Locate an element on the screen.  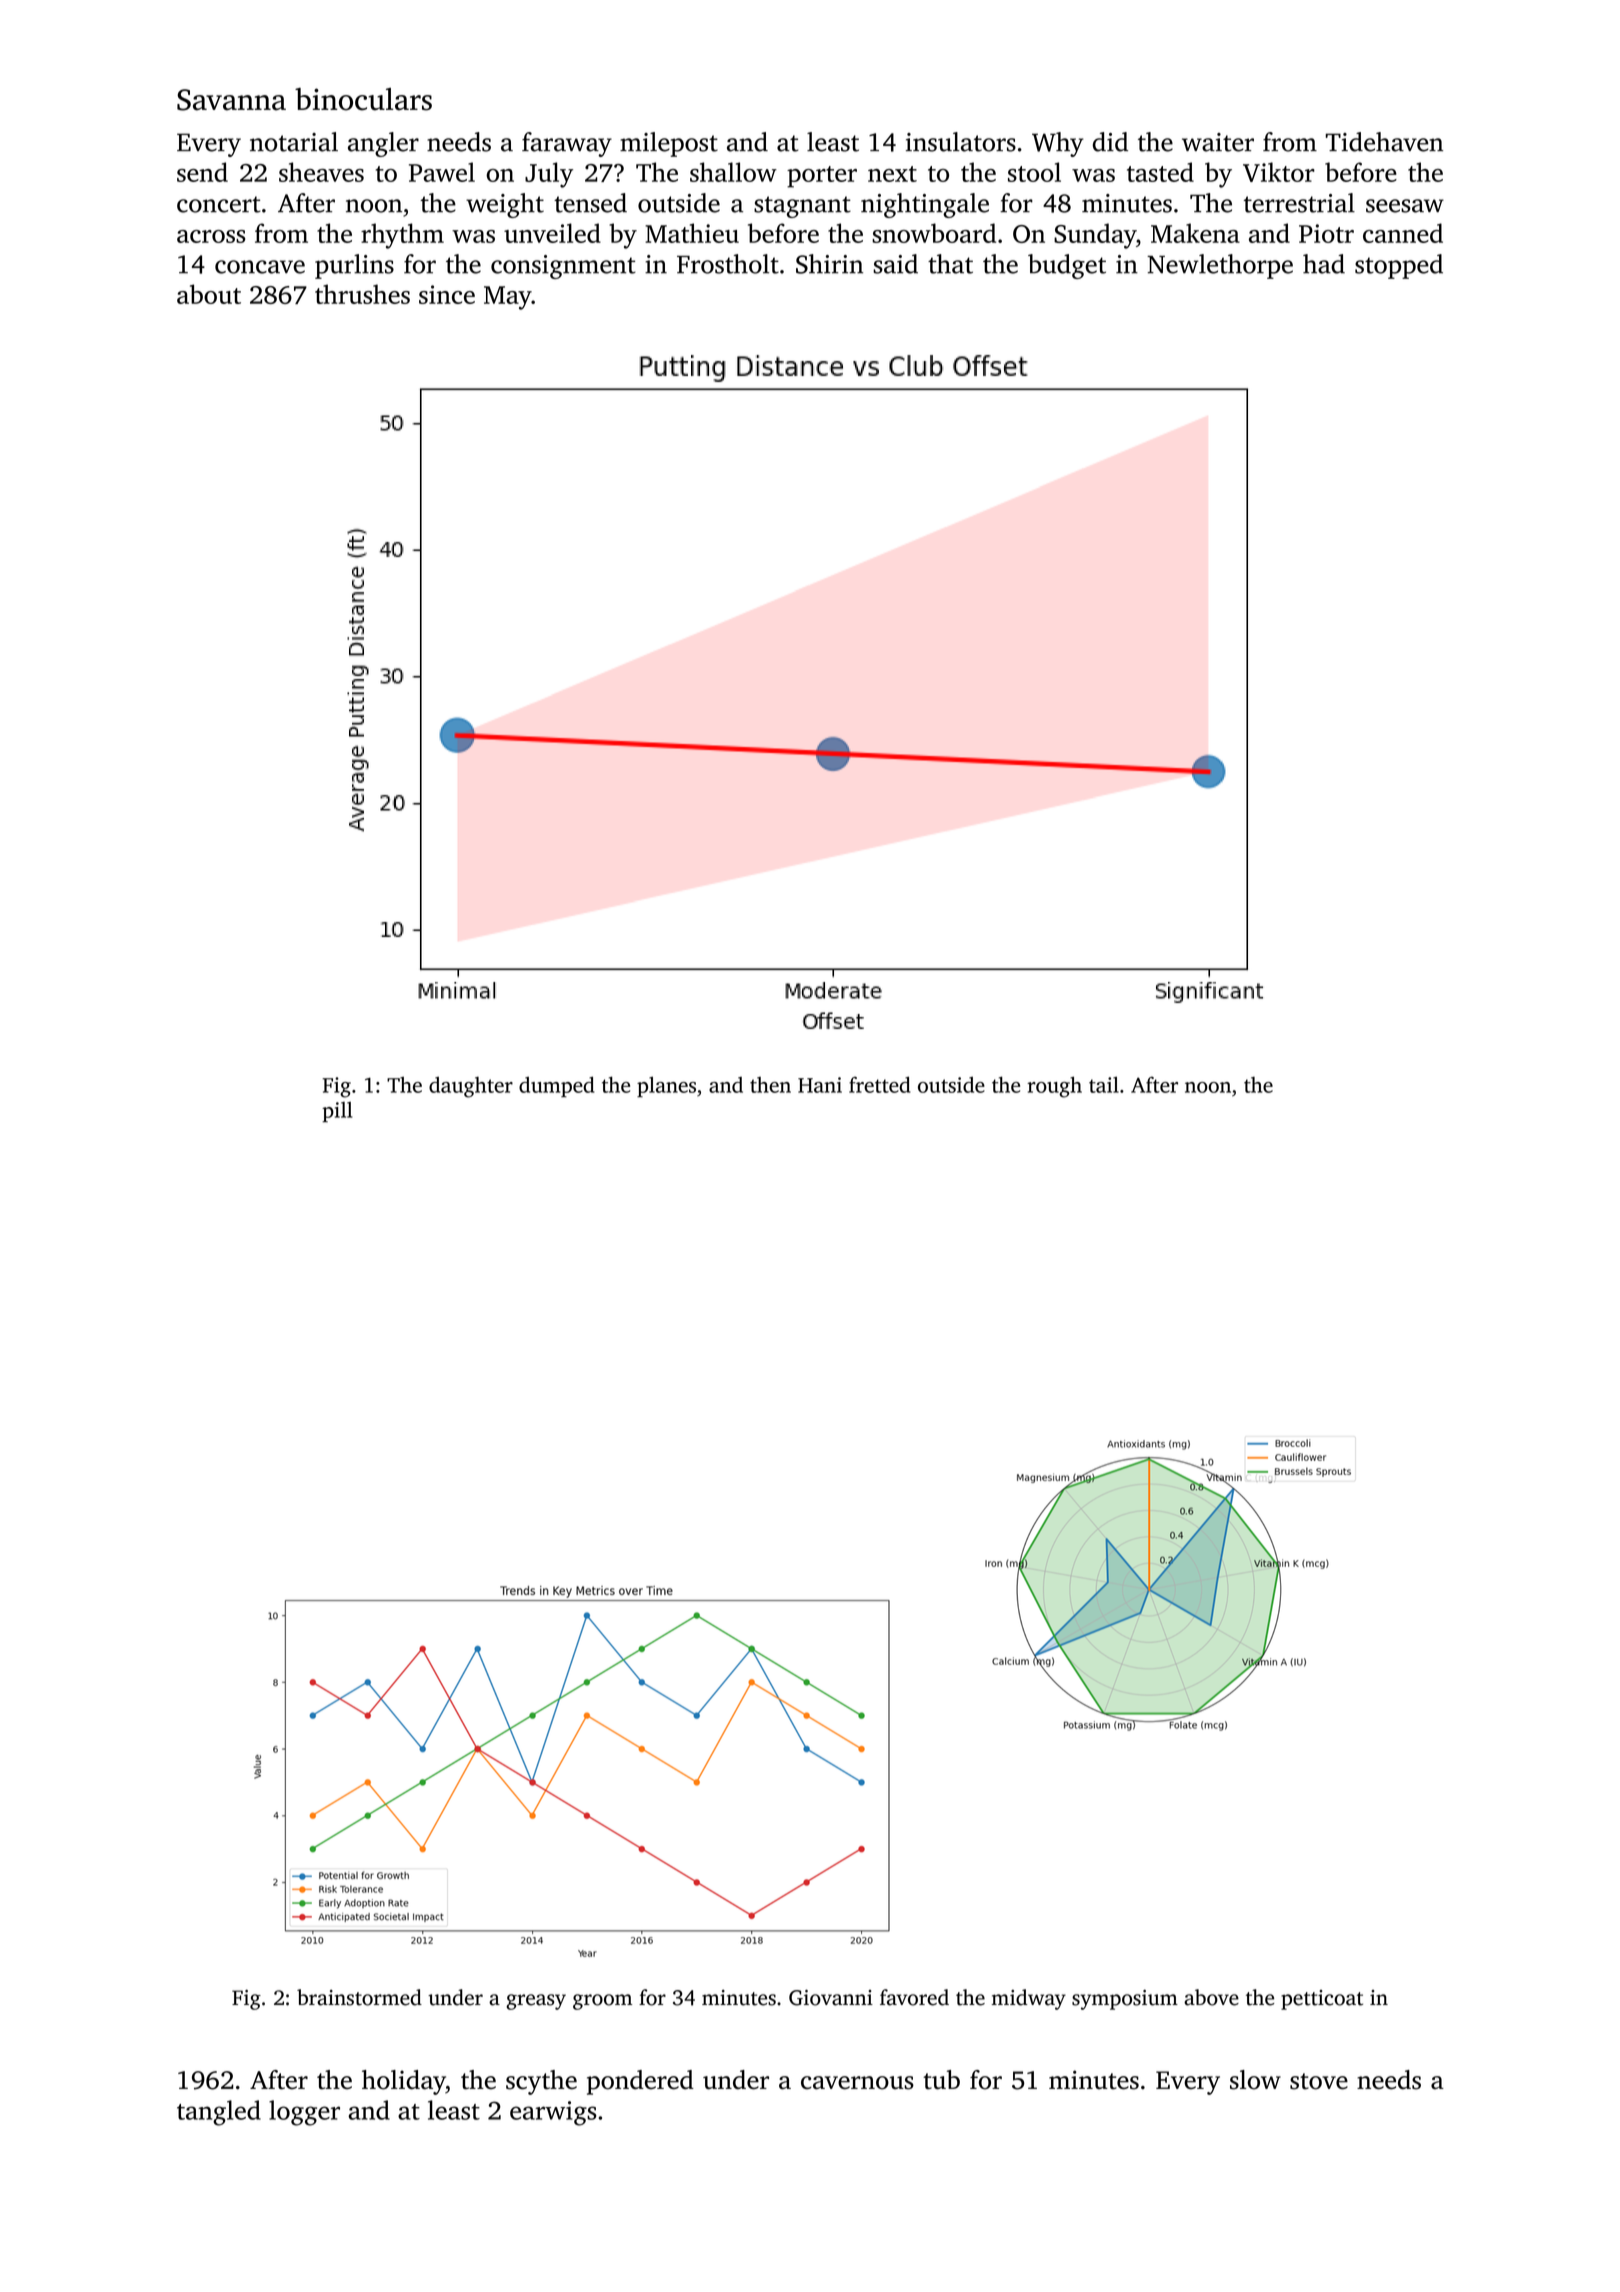
waiter is located at coordinates (1218, 142).
